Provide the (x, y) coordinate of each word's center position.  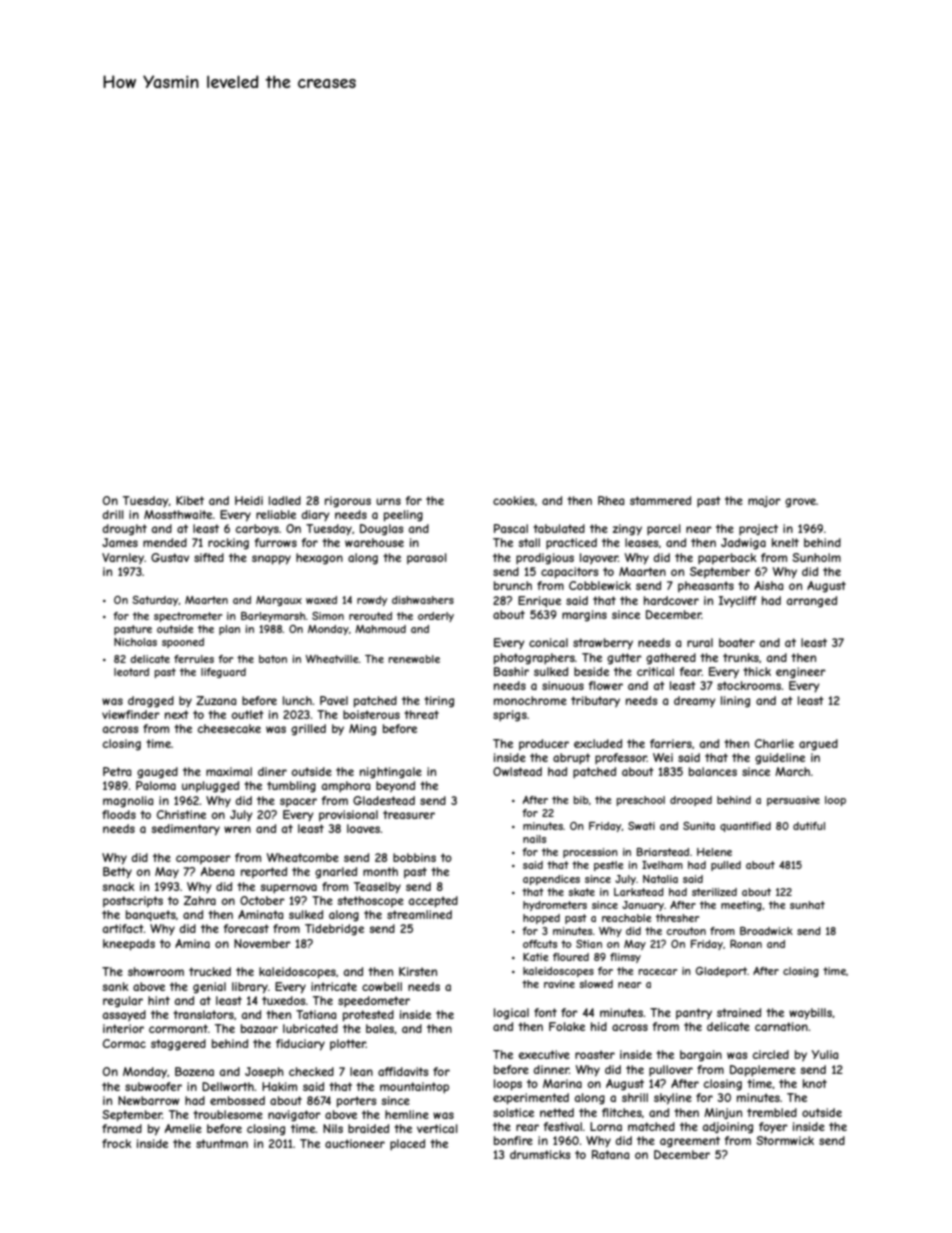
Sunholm (816, 557)
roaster (595, 1054)
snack (118, 886)
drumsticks (540, 1154)
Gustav (170, 557)
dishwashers (423, 600)
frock (117, 1143)
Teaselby (377, 888)
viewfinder (131, 714)
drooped (691, 801)
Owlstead (517, 771)
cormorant (178, 1028)
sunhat (807, 905)
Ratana (610, 1154)
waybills (810, 1013)
